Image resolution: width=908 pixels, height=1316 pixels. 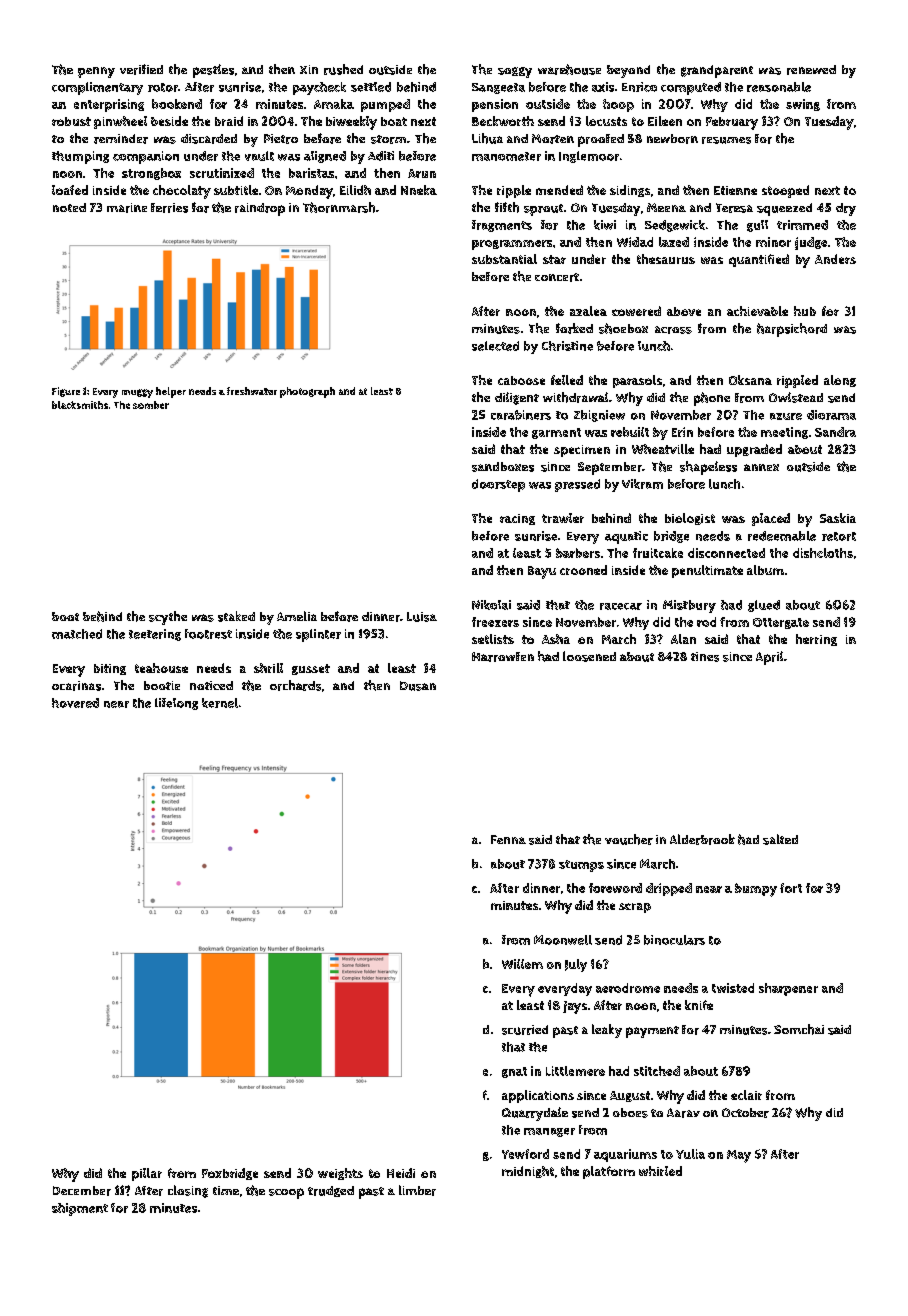 What do you see at coordinates (141, 69) in the screenshot?
I see `verified` at bounding box center [141, 69].
